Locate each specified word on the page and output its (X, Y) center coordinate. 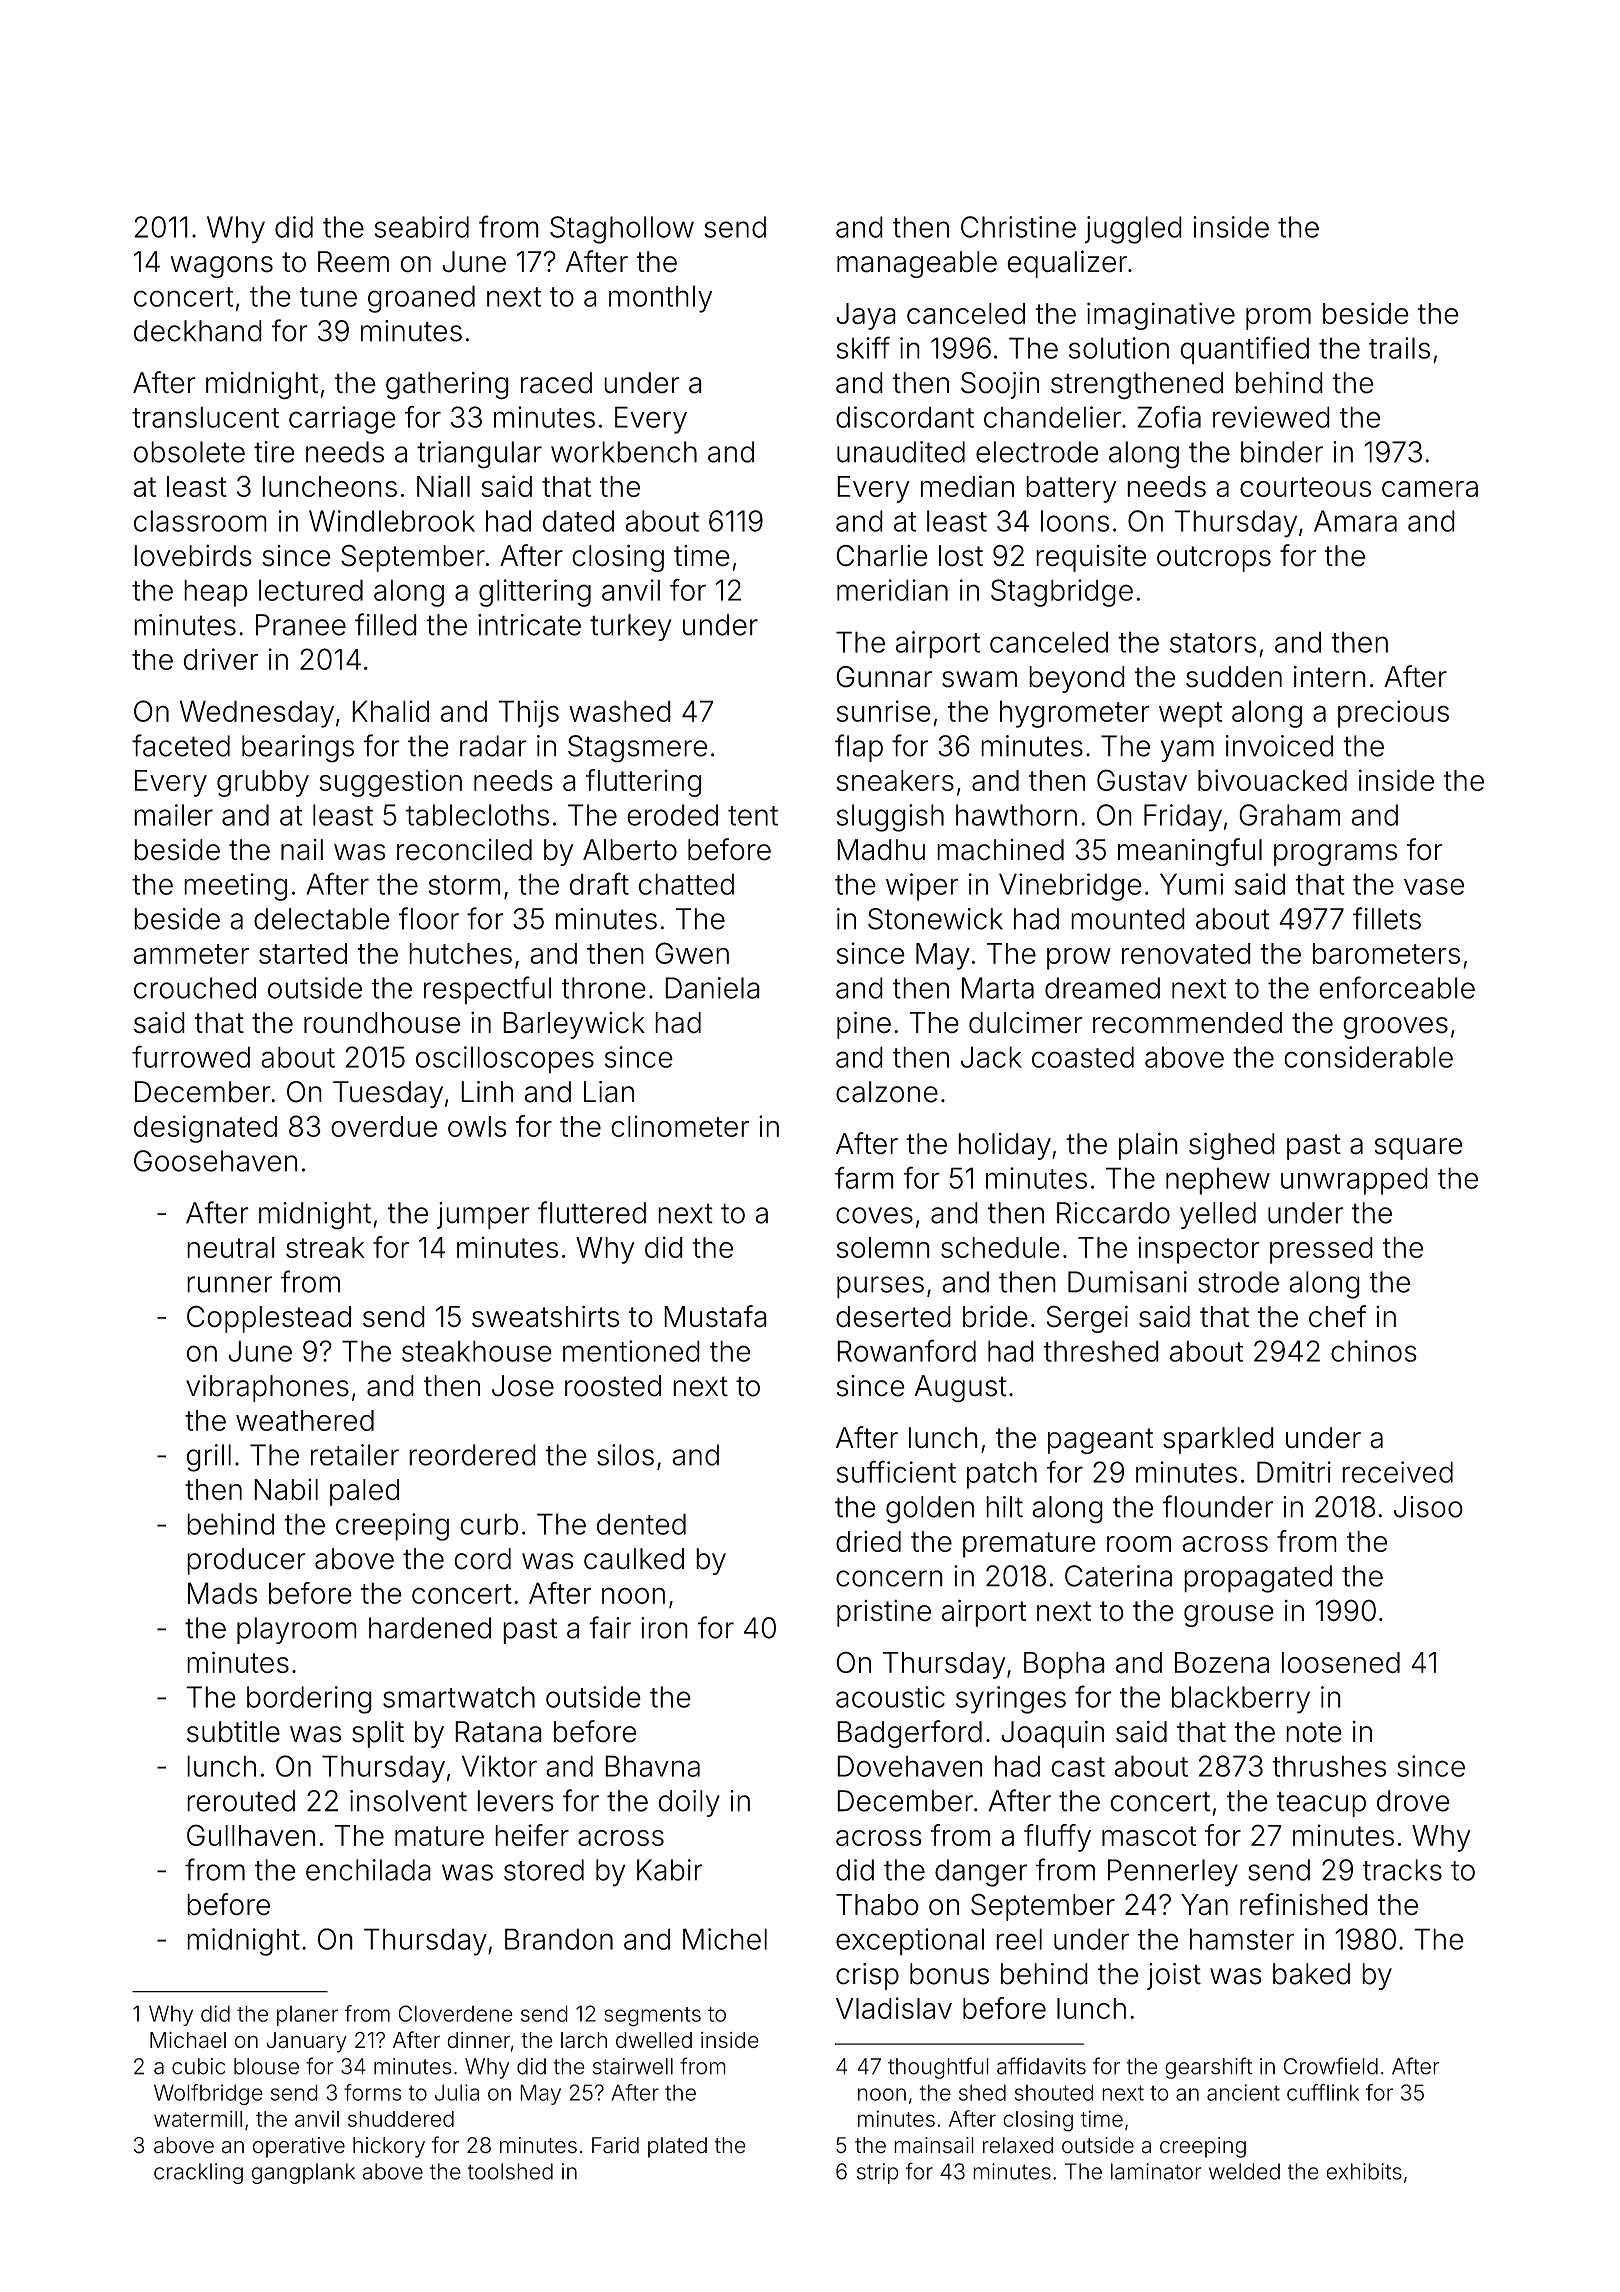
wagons (222, 267)
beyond (1077, 679)
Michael (188, 2040)
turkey (631, 627)
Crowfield (1331, 2066)
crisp (867, 1976)
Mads (222, 1593)
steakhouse (477, 1351)
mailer (173, 815)
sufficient (896, 1471)
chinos (1374, 1351)
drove (1413, 1801)
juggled (1133, 230)
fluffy (1057, 1838)
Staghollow (622, 230)
